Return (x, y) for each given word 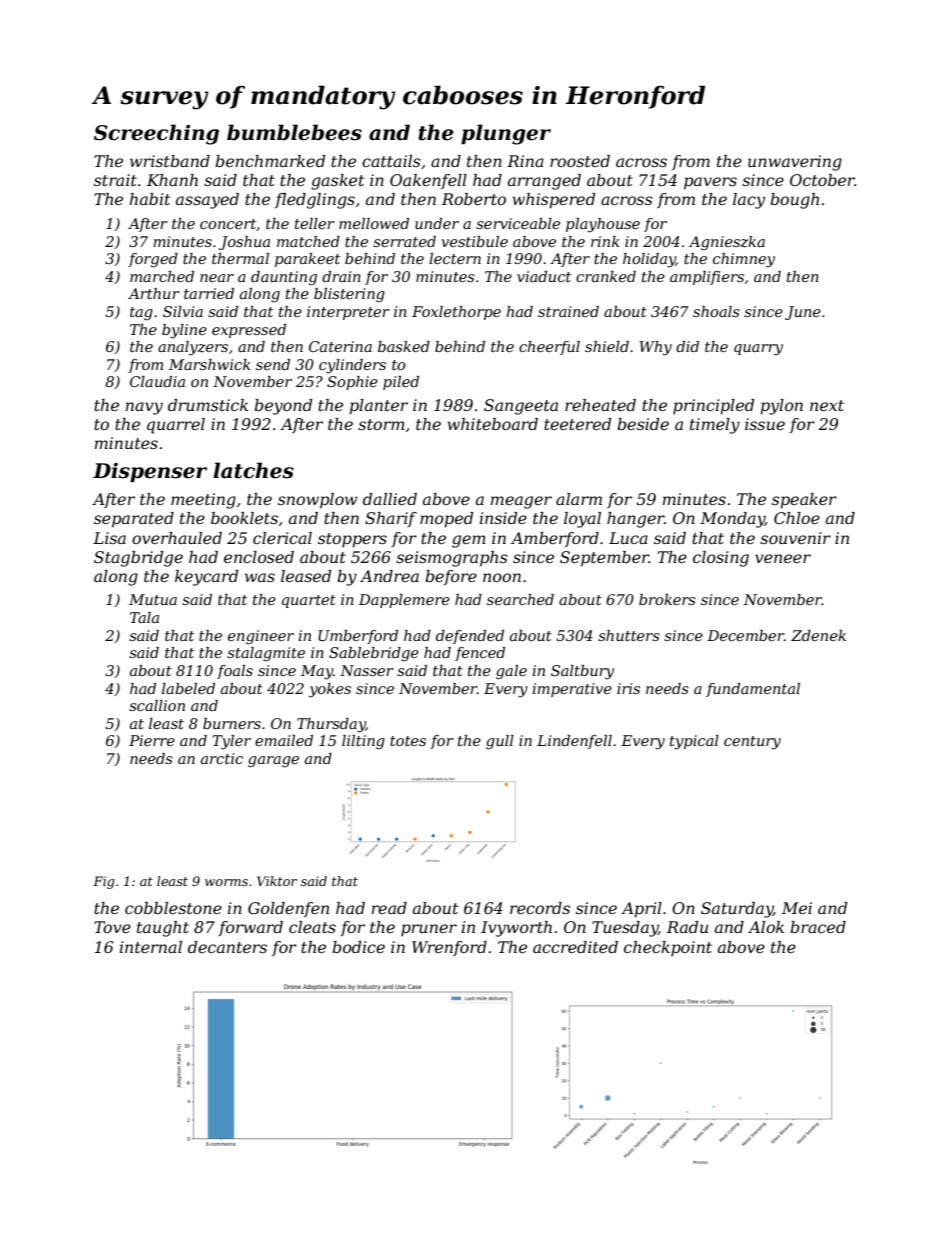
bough (794, 201)
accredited (575, 947)
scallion (157, 705)
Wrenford (449, 948)
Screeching (156, 134)
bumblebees (294, 132)
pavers (710, 183)
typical (694, 742)
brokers (667, 599)
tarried (209, 293)
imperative (572, 690)
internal (151, 947)
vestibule (474, 241)
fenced (480, 654)
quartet (309, 601)
